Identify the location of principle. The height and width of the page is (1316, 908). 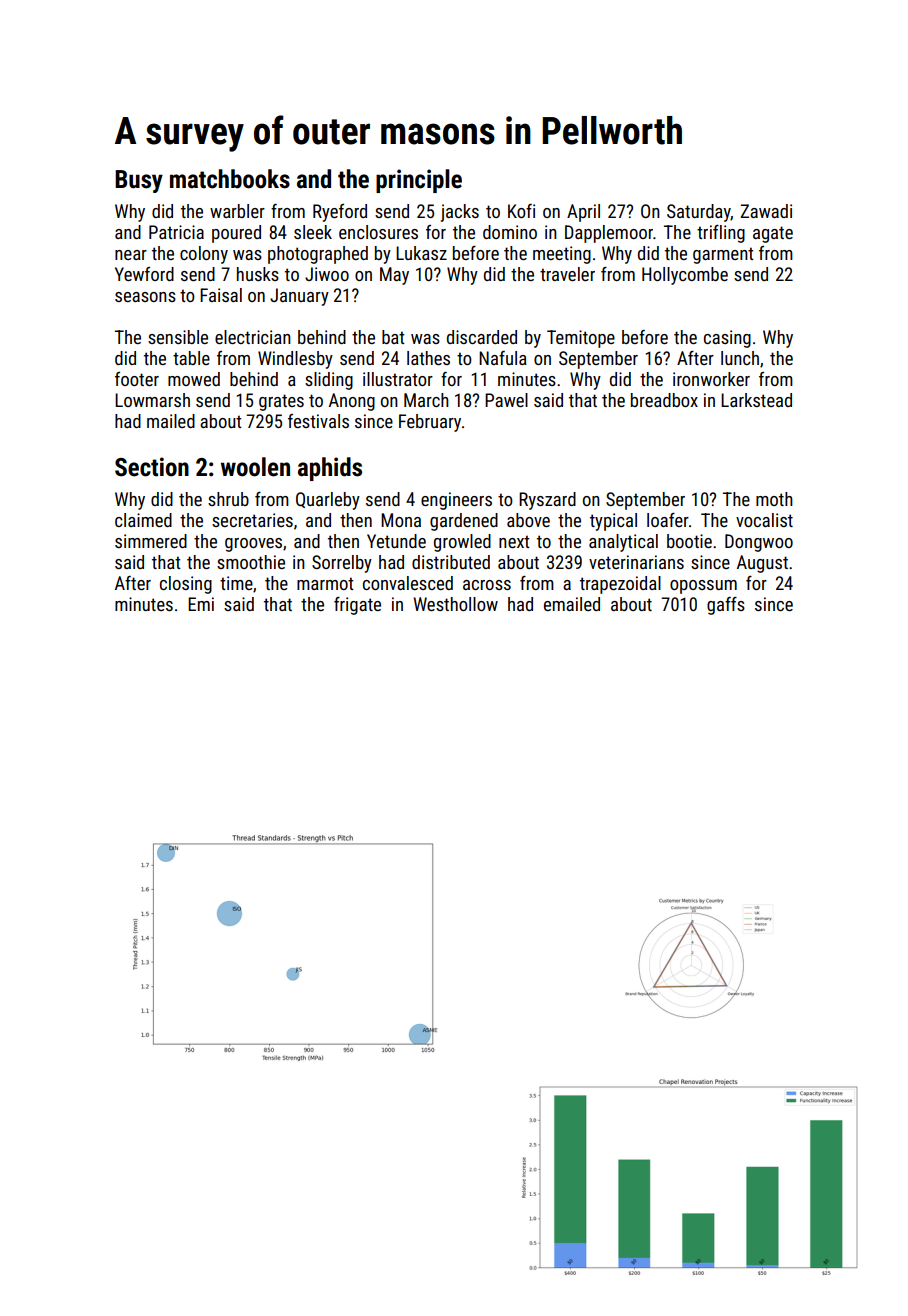
(419, 181).
